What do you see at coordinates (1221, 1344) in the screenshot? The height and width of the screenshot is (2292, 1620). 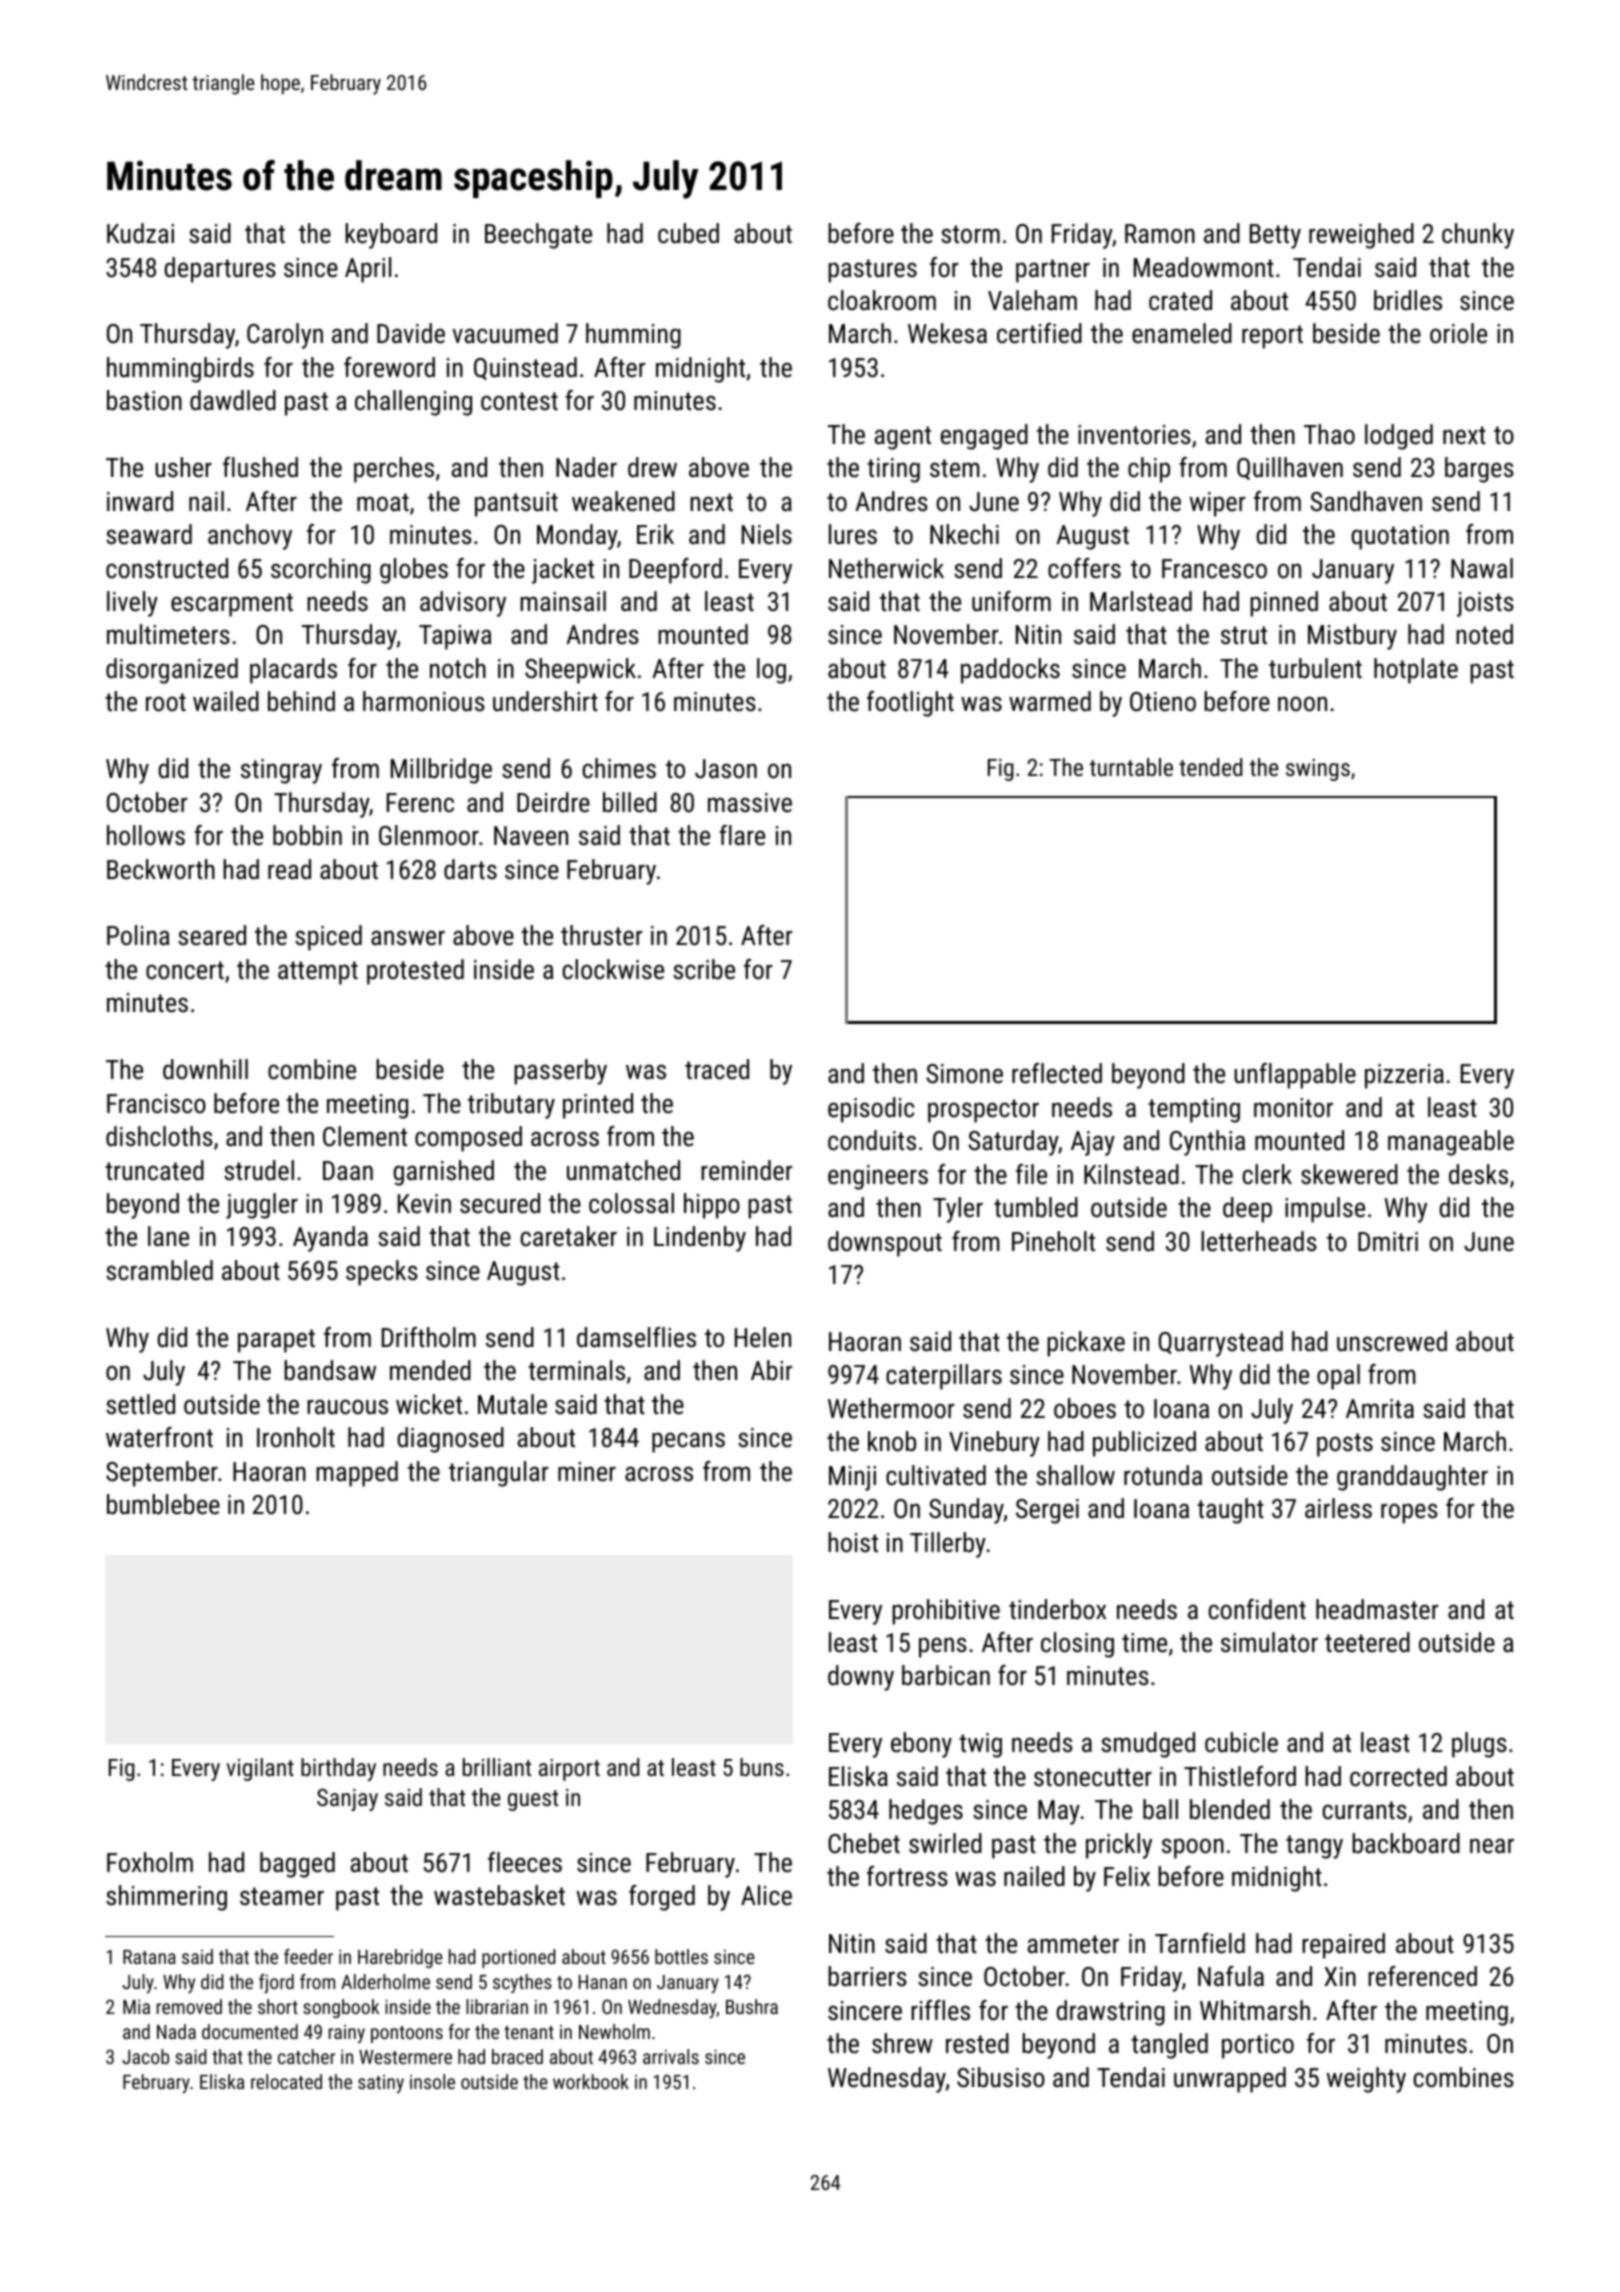 I see `Quarrystead` at bounding box center [1221, 1344].
